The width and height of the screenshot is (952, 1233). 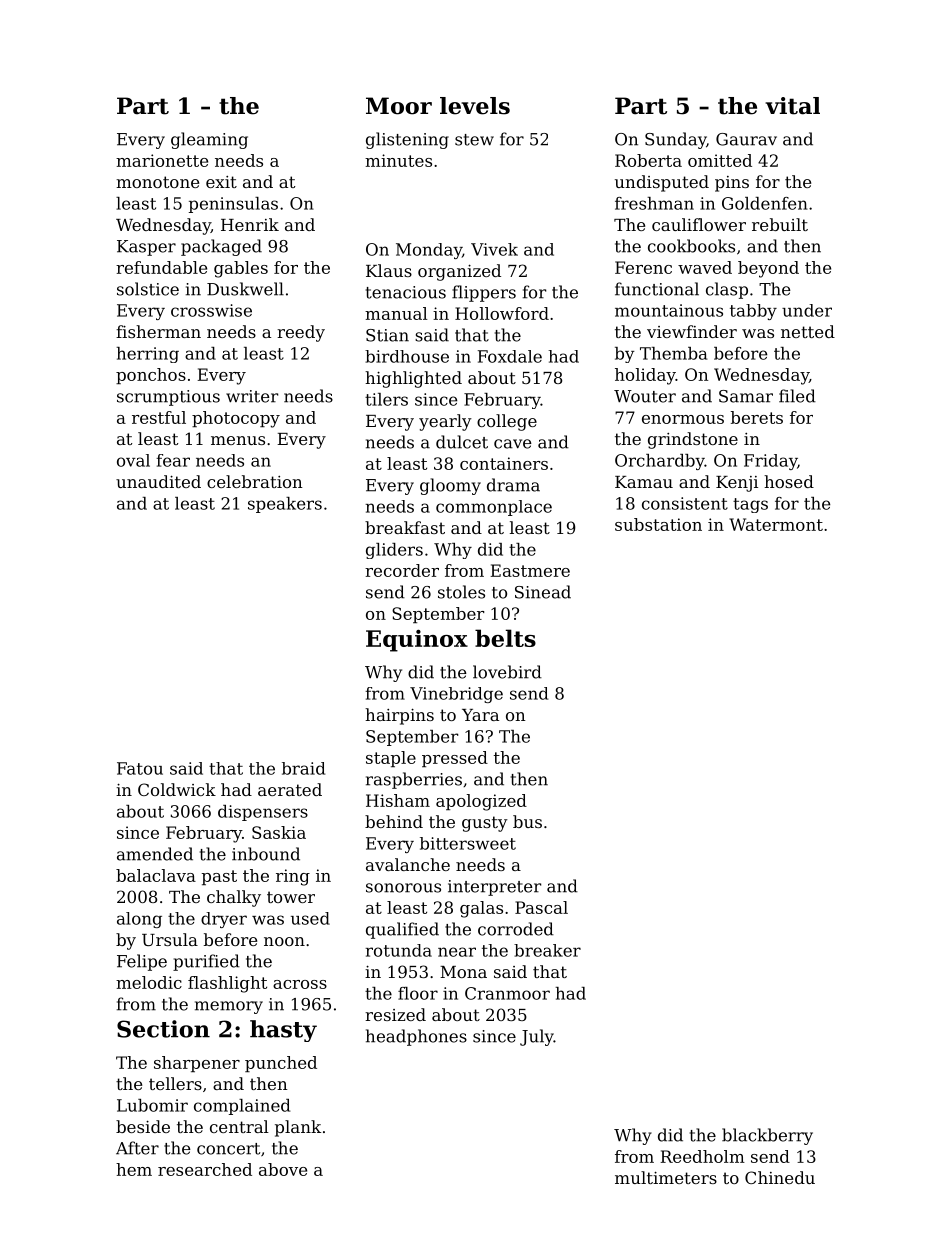 I want to click on multimeters, so click(x=666, y=1177).
